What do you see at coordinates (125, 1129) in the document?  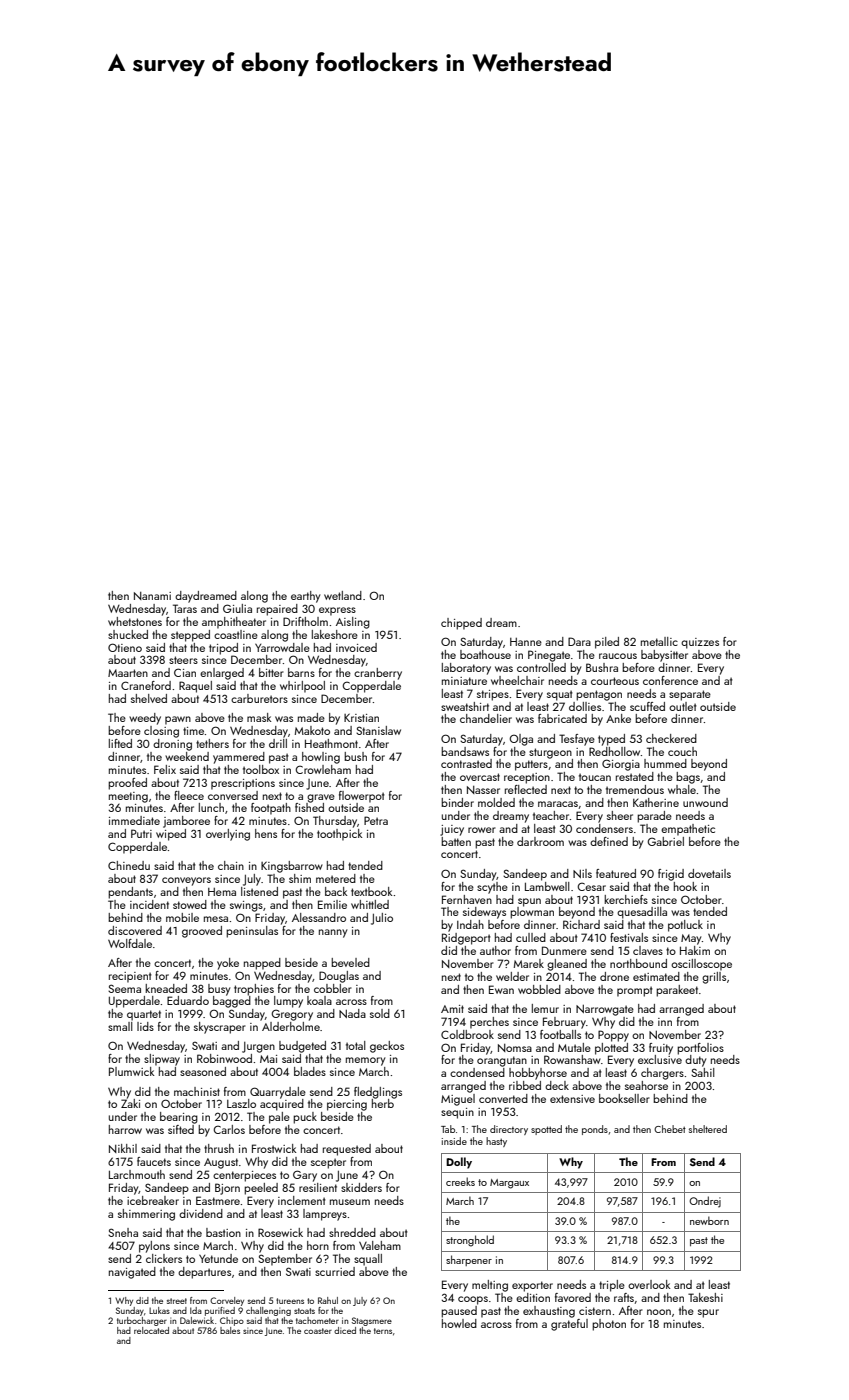 I see `harrow` at bounding box center [125, 1129].
